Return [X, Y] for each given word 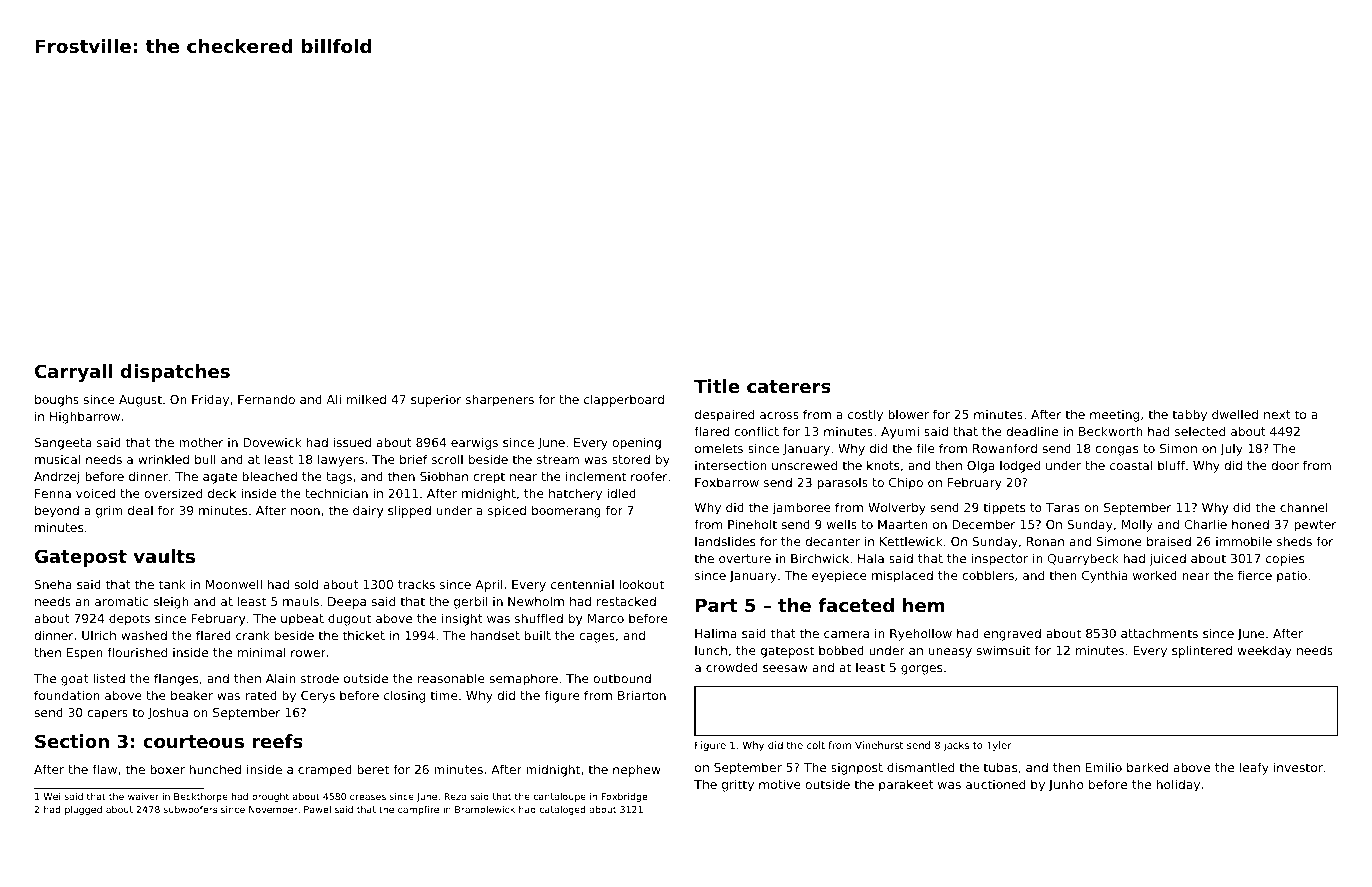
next [1277, 414]
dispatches [175, 373]
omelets [719, 448]
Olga [980, 466]
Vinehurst [879, 745]
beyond [57, 511]
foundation [67, 695]
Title [716, 386]
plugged [83, 810]
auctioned [995, 784]
